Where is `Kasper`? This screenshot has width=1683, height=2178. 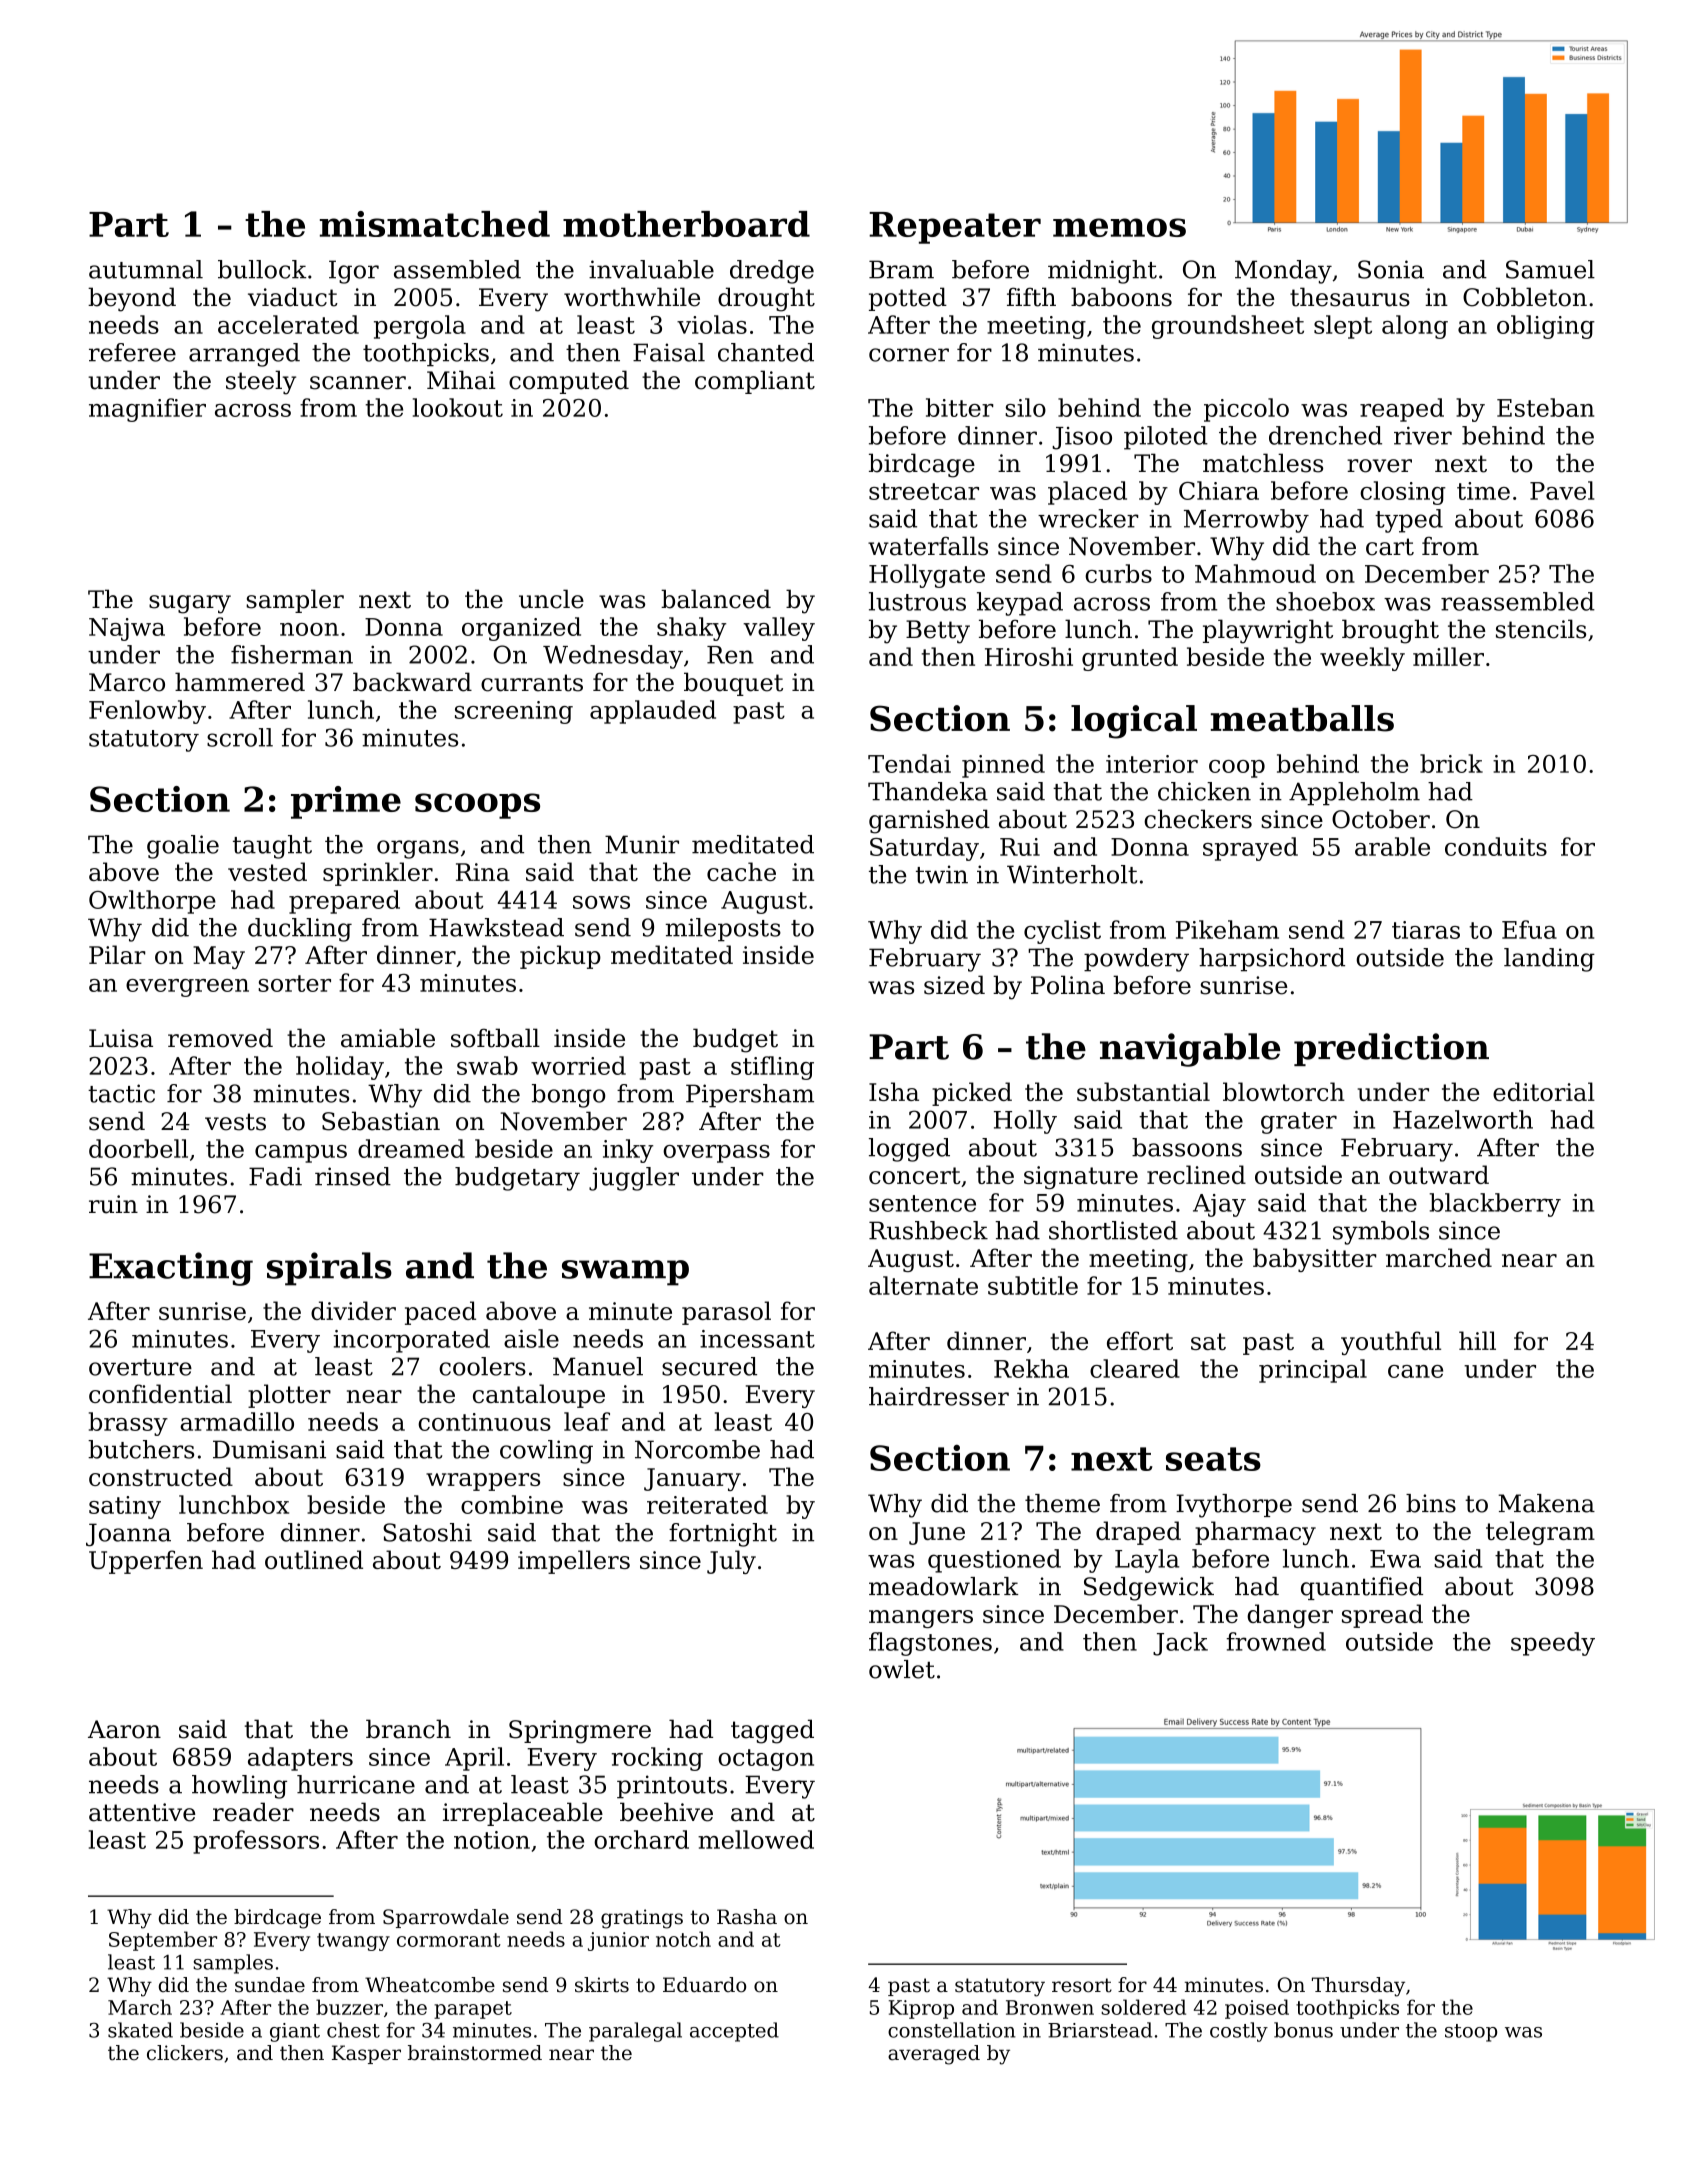
Kasper is located at coordinates (366, 2054).
